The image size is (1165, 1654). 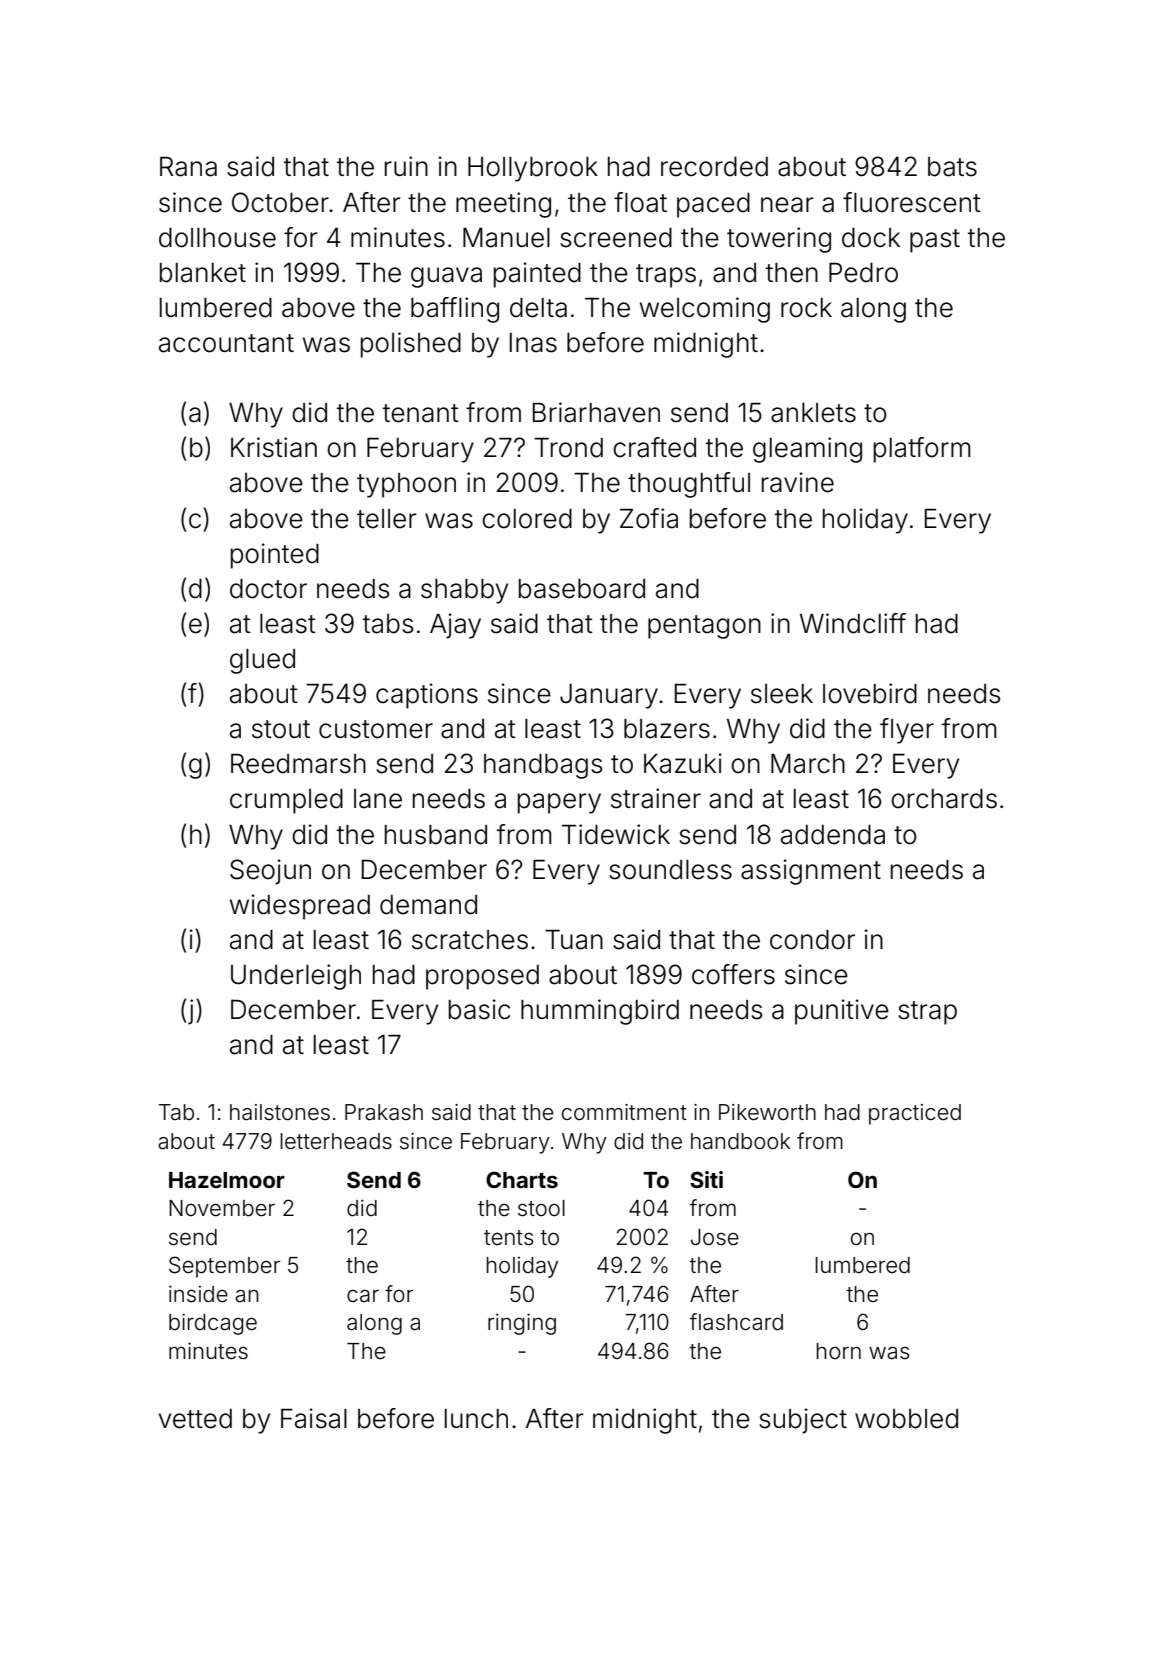 What do you see at coordinates (195, 1419) in the page?
I see `vetted` at bounding box center [195, 1419].
